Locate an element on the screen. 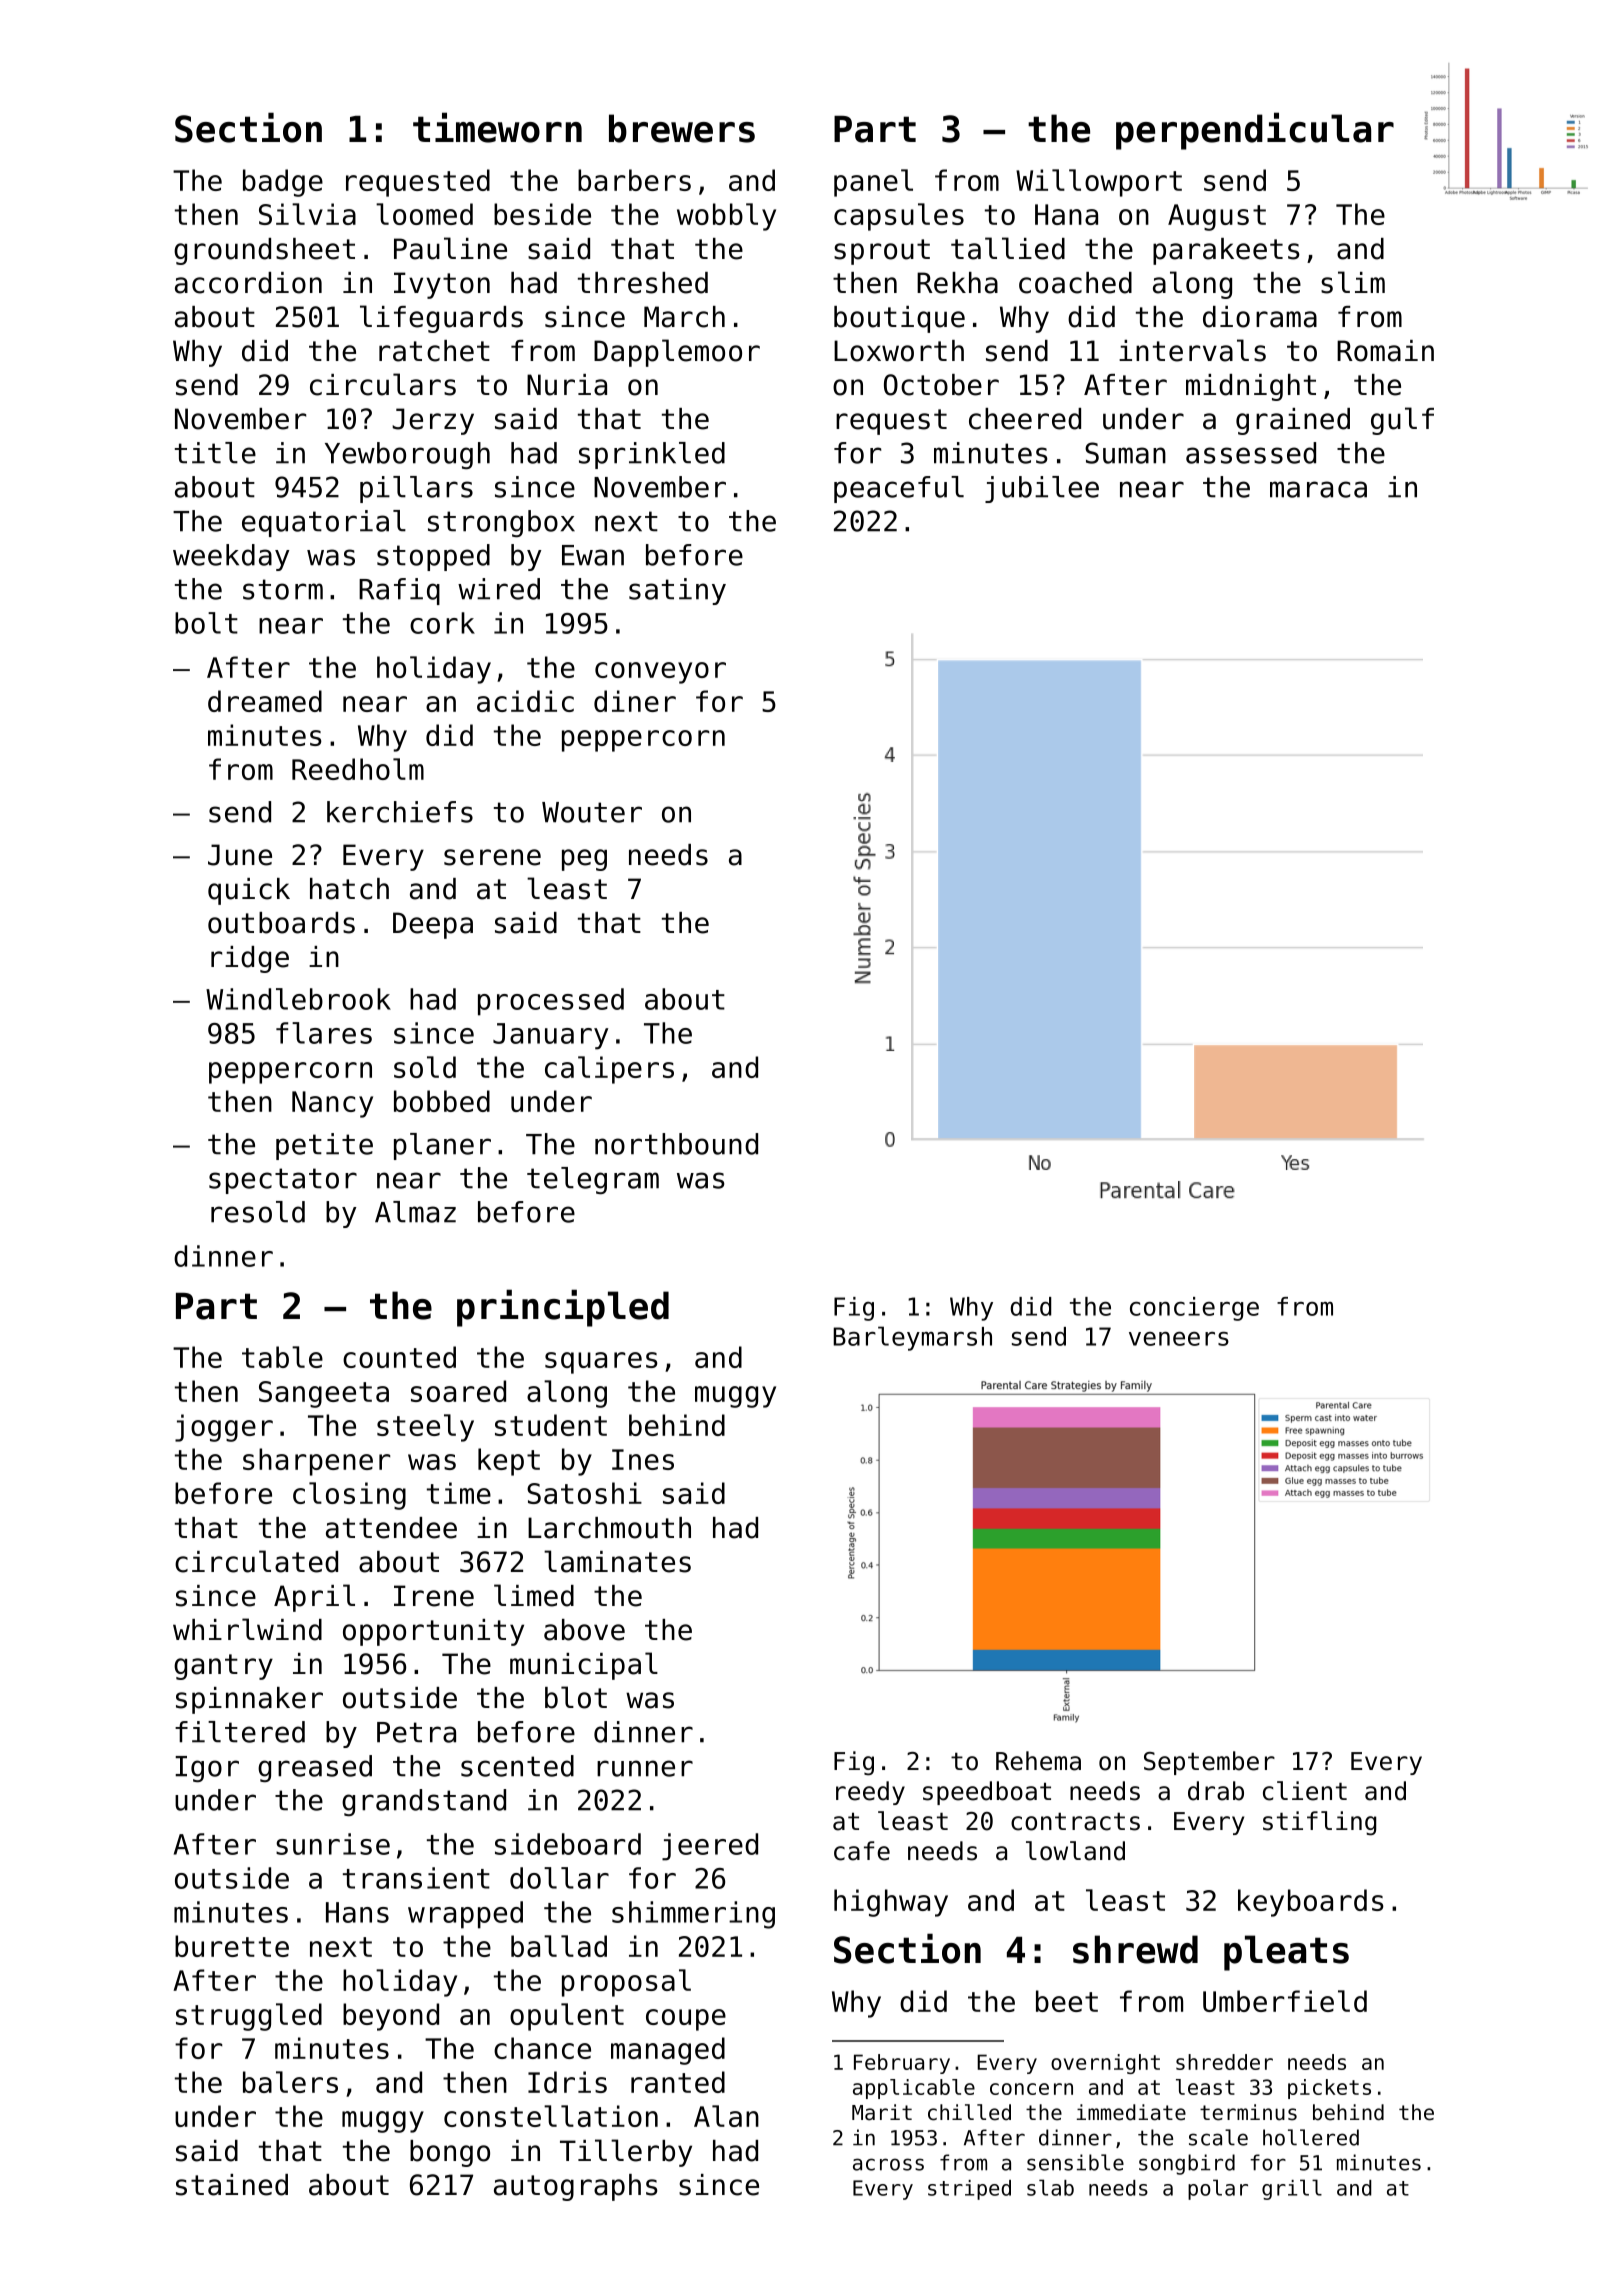 The image size is (1620, 2292). Umberfield is located at coordinates (1285, 2001).
